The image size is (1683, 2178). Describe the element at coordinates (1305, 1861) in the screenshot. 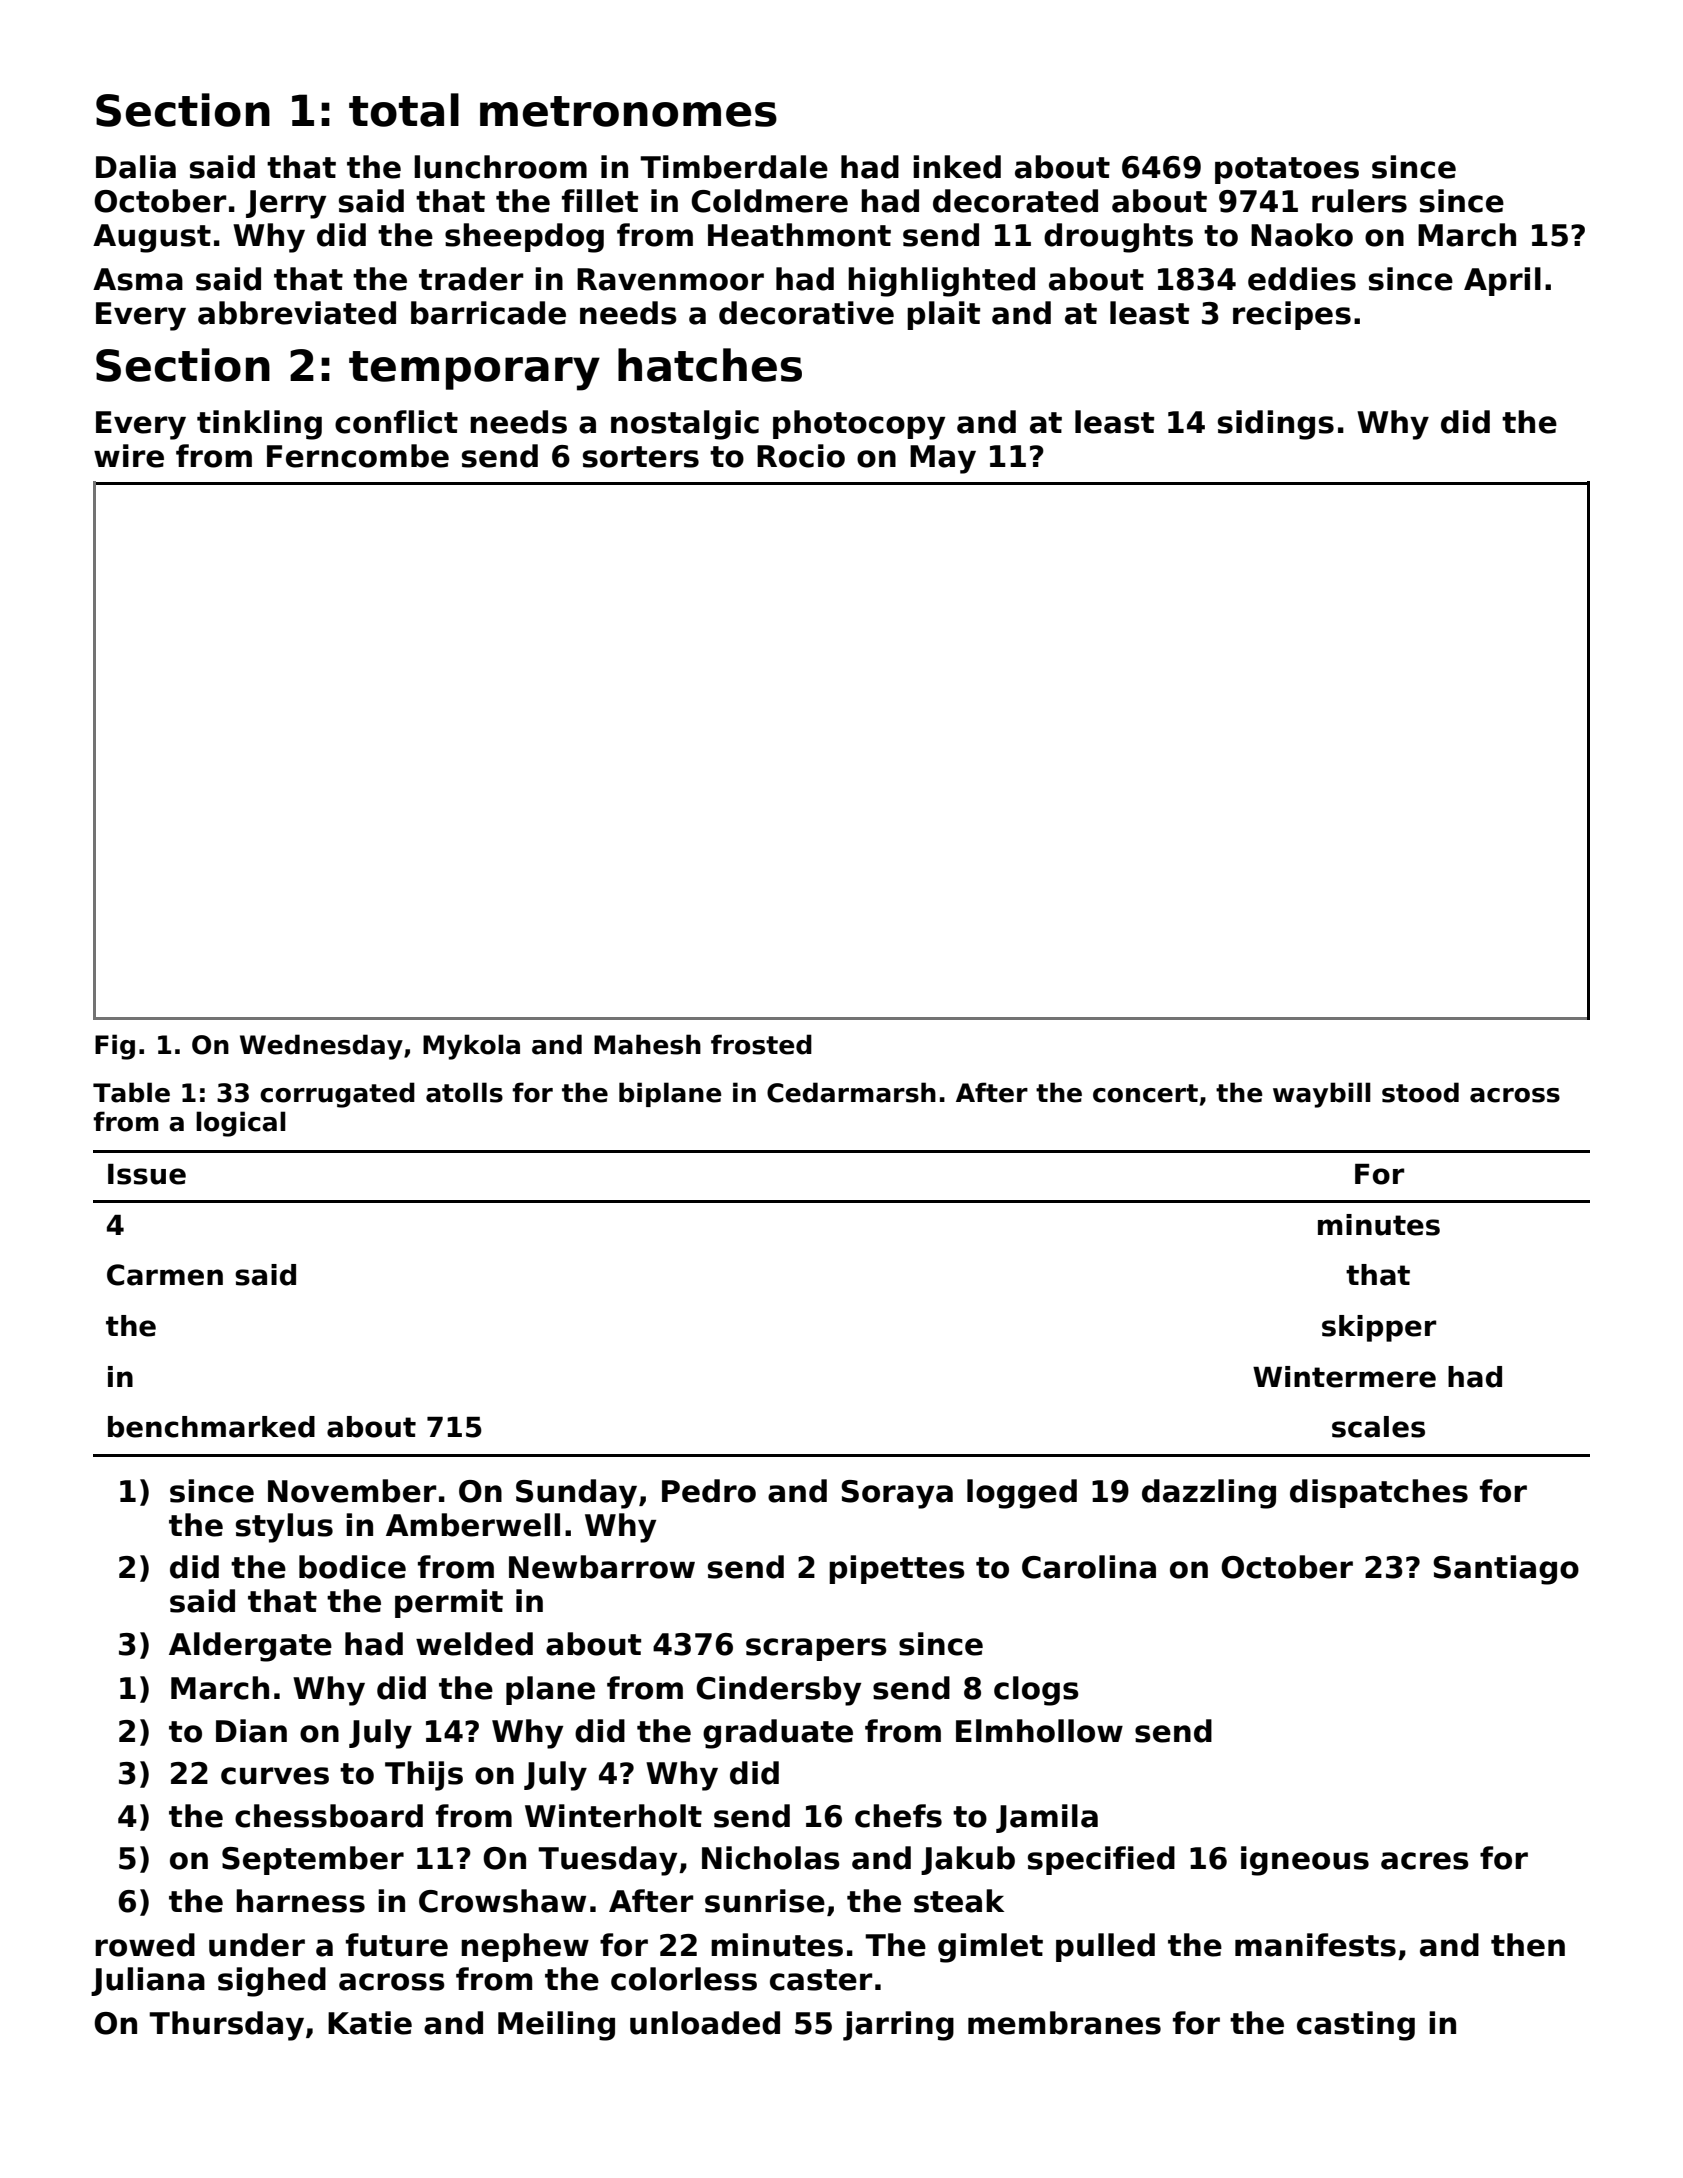

I see `igneous` at that location.
